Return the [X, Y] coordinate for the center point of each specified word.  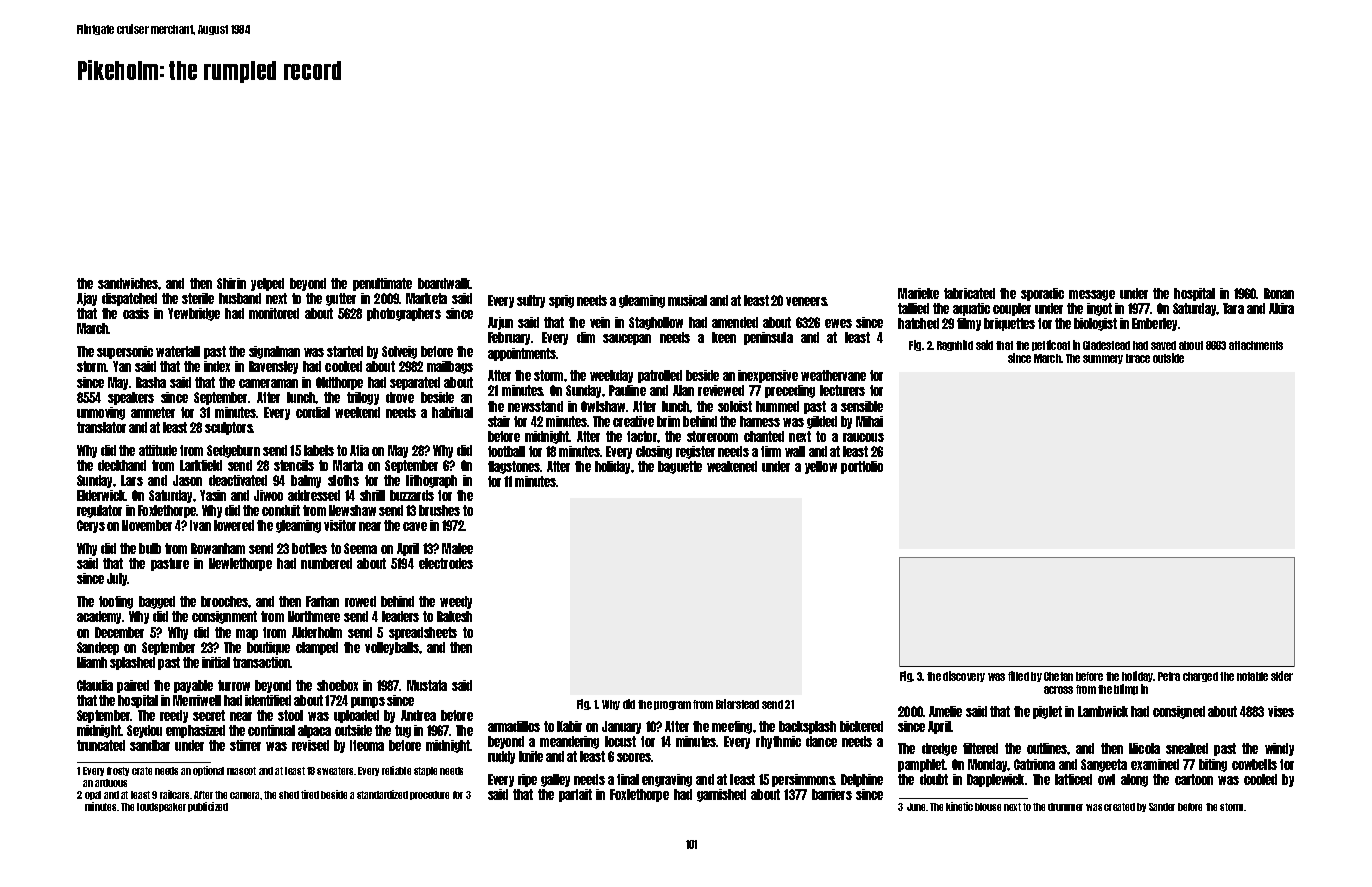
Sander [1162, 807]
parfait [575, 795]
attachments [1256, 345]
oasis [136, 313]
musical [687, 300]
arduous [111, 783]
